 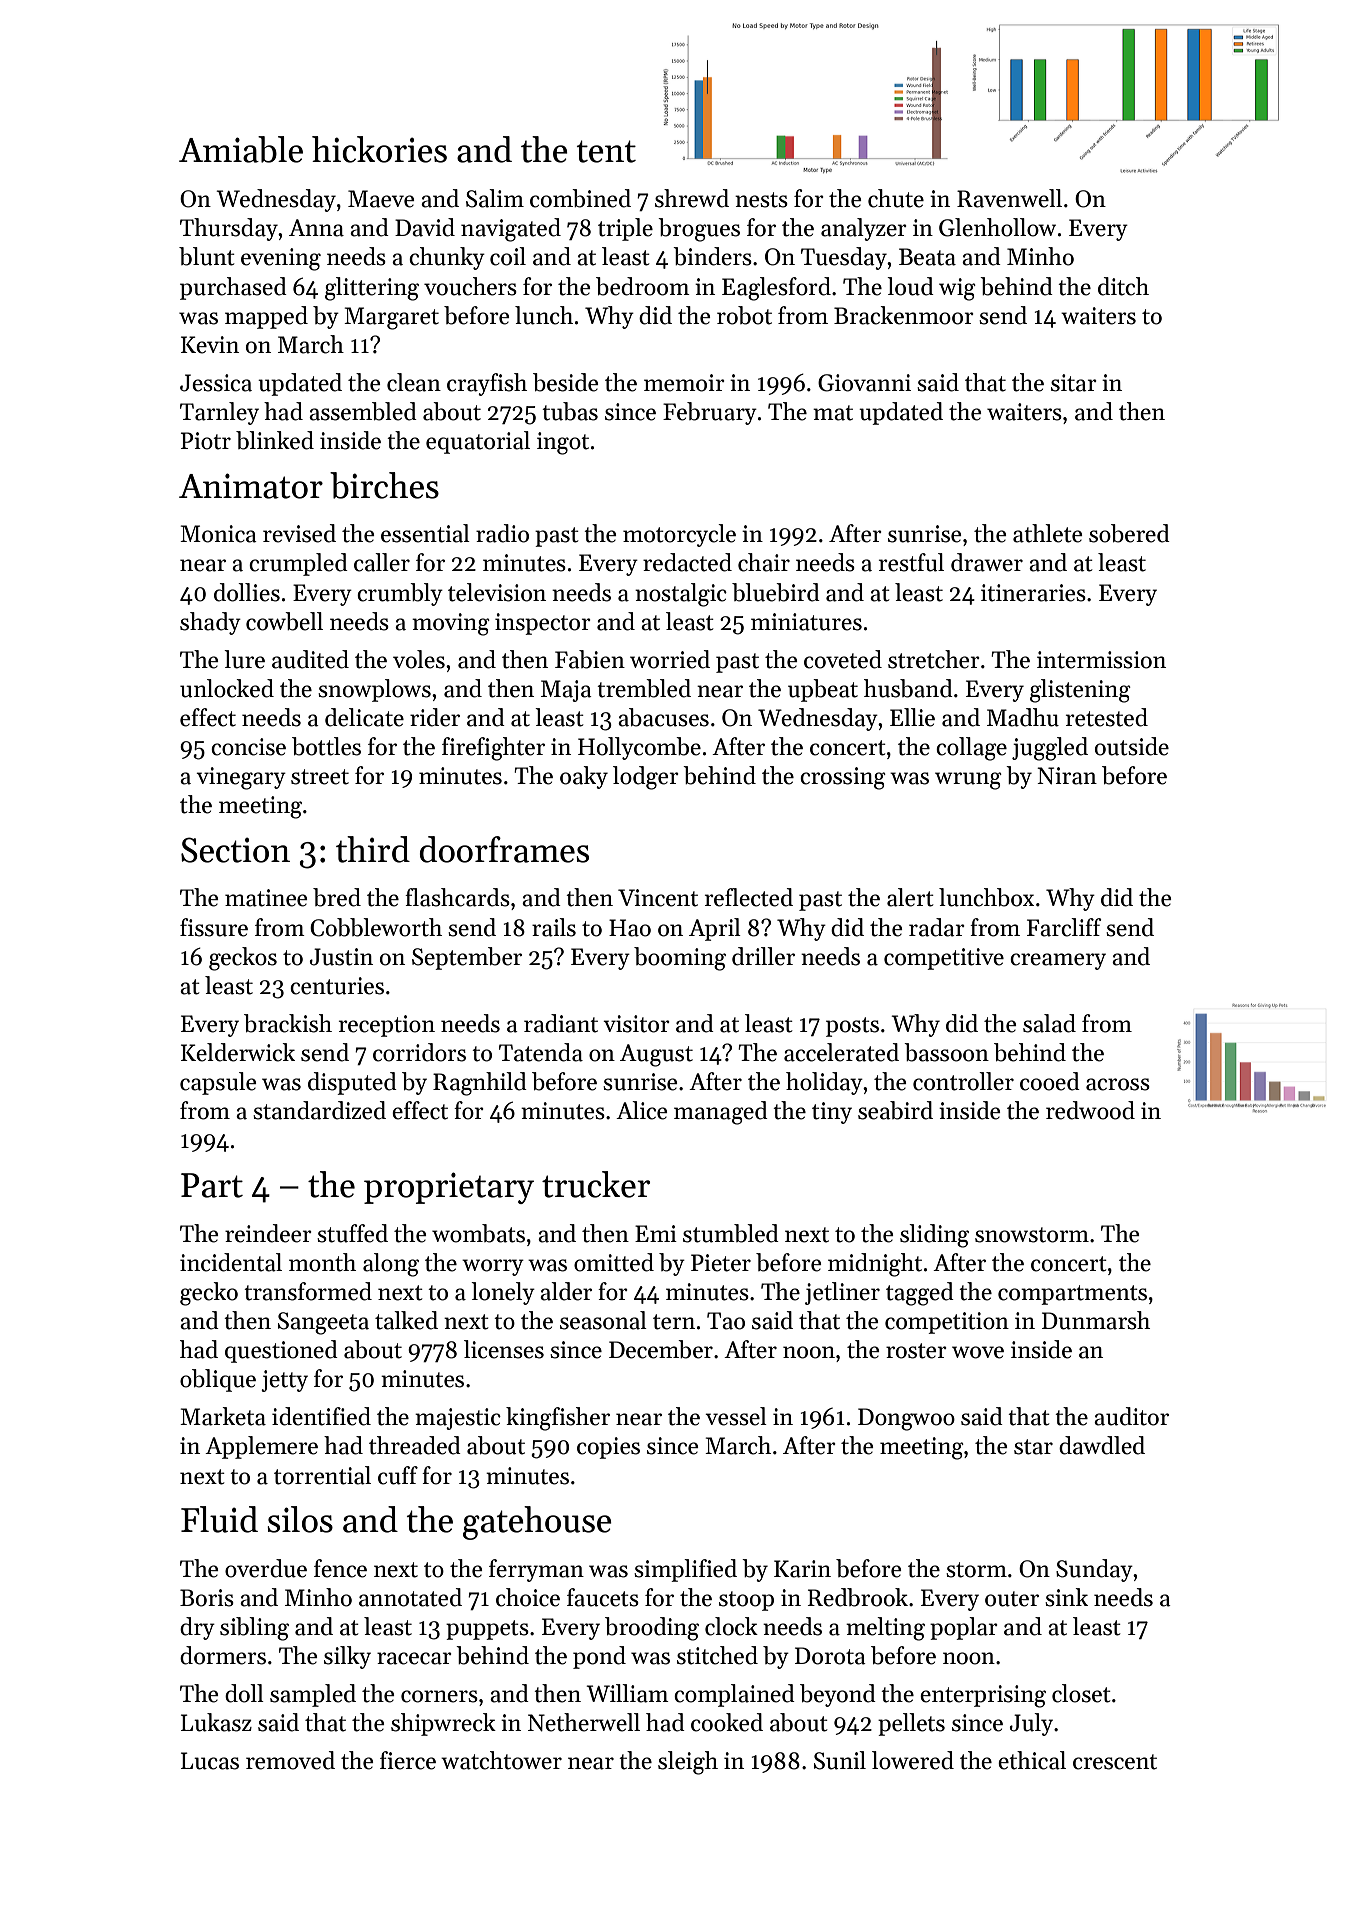 What do you see at coordinates (823, 690) in the page?
I see `upbeat` at bounding box center [823, 690].
